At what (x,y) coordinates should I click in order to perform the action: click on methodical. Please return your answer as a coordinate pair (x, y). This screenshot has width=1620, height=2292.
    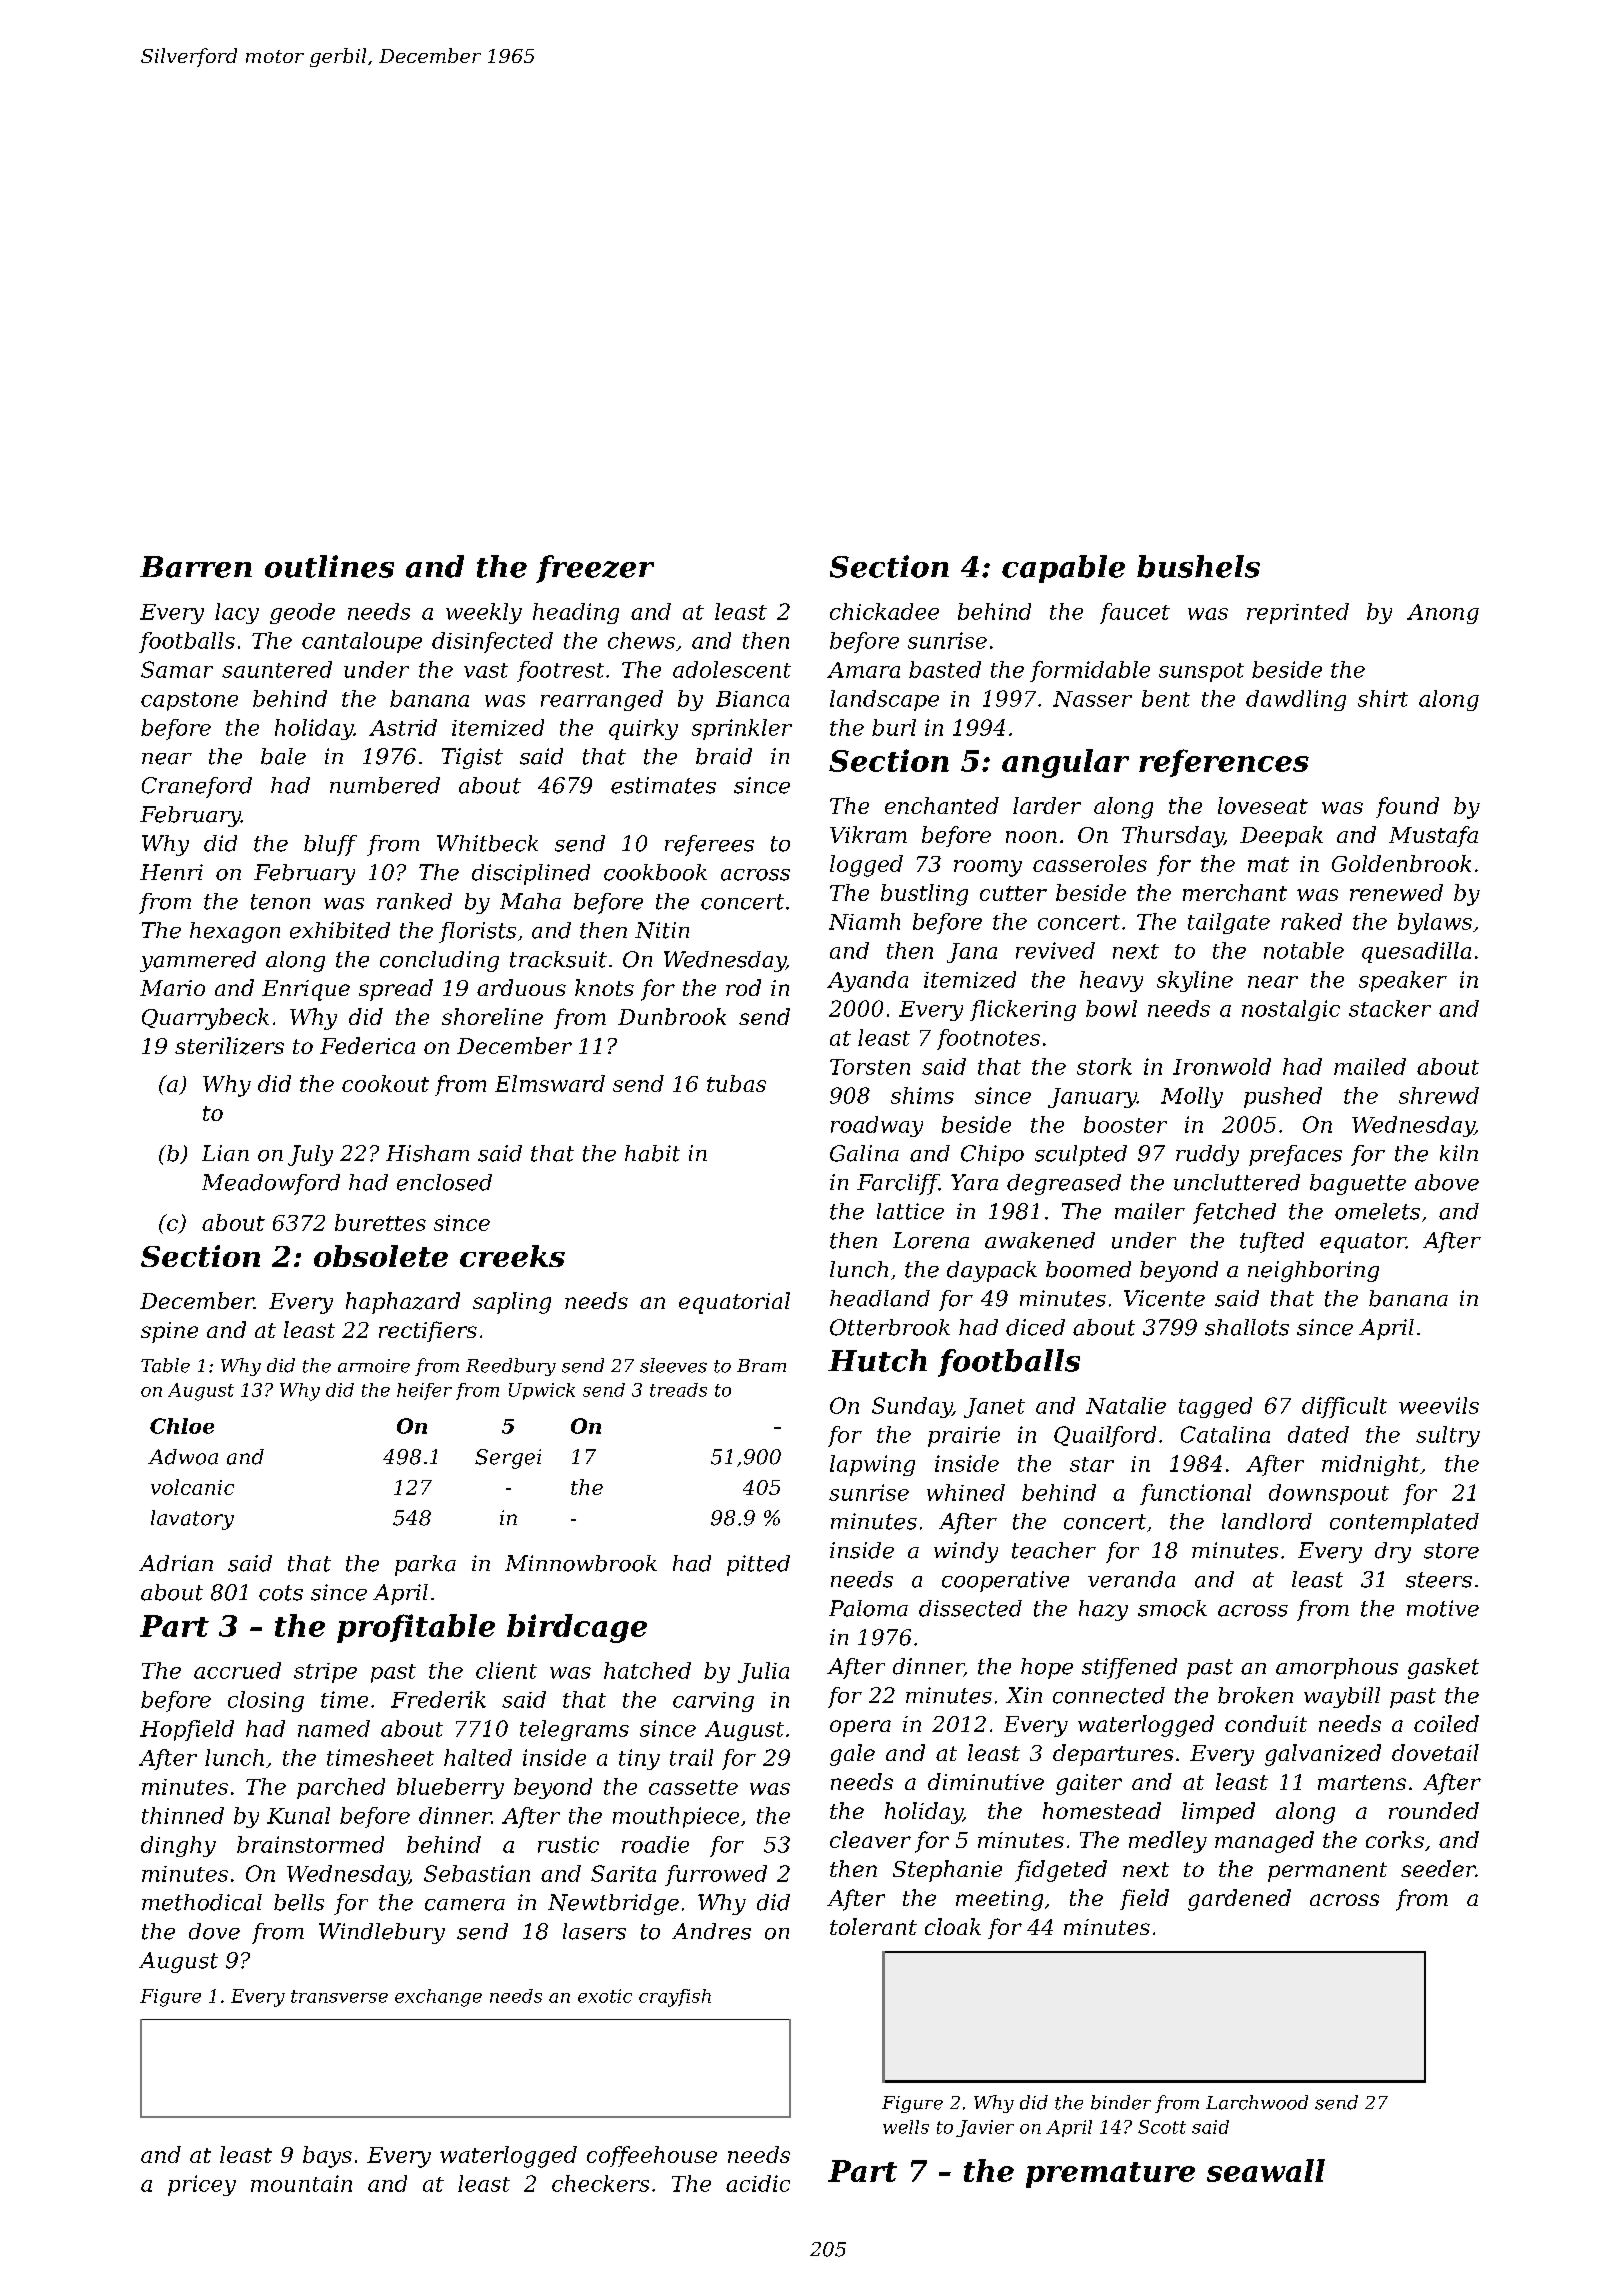
    Looking at the image, I should click on (202, 1902).
